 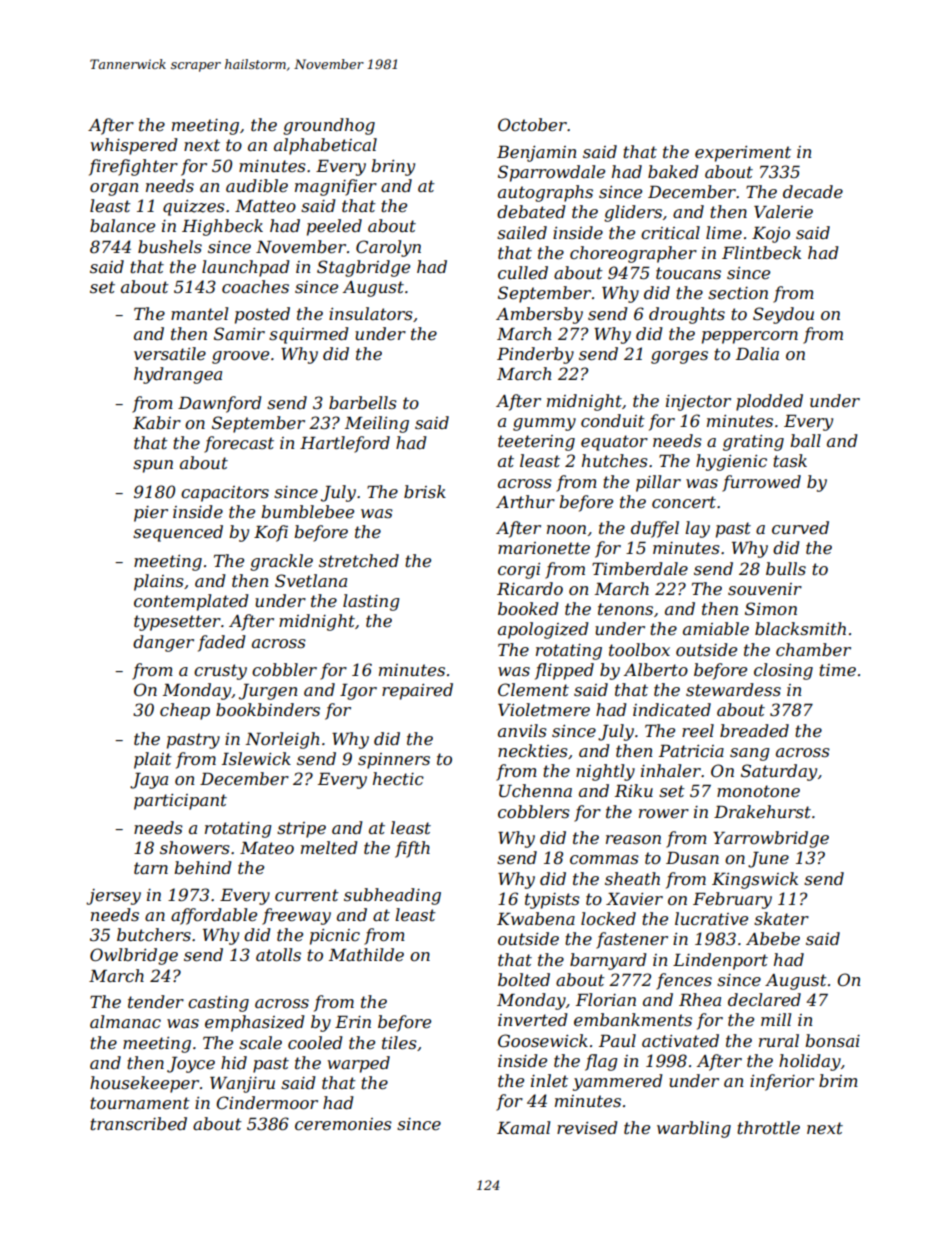 I want to click on subheading, so click(x=392, y=896).
